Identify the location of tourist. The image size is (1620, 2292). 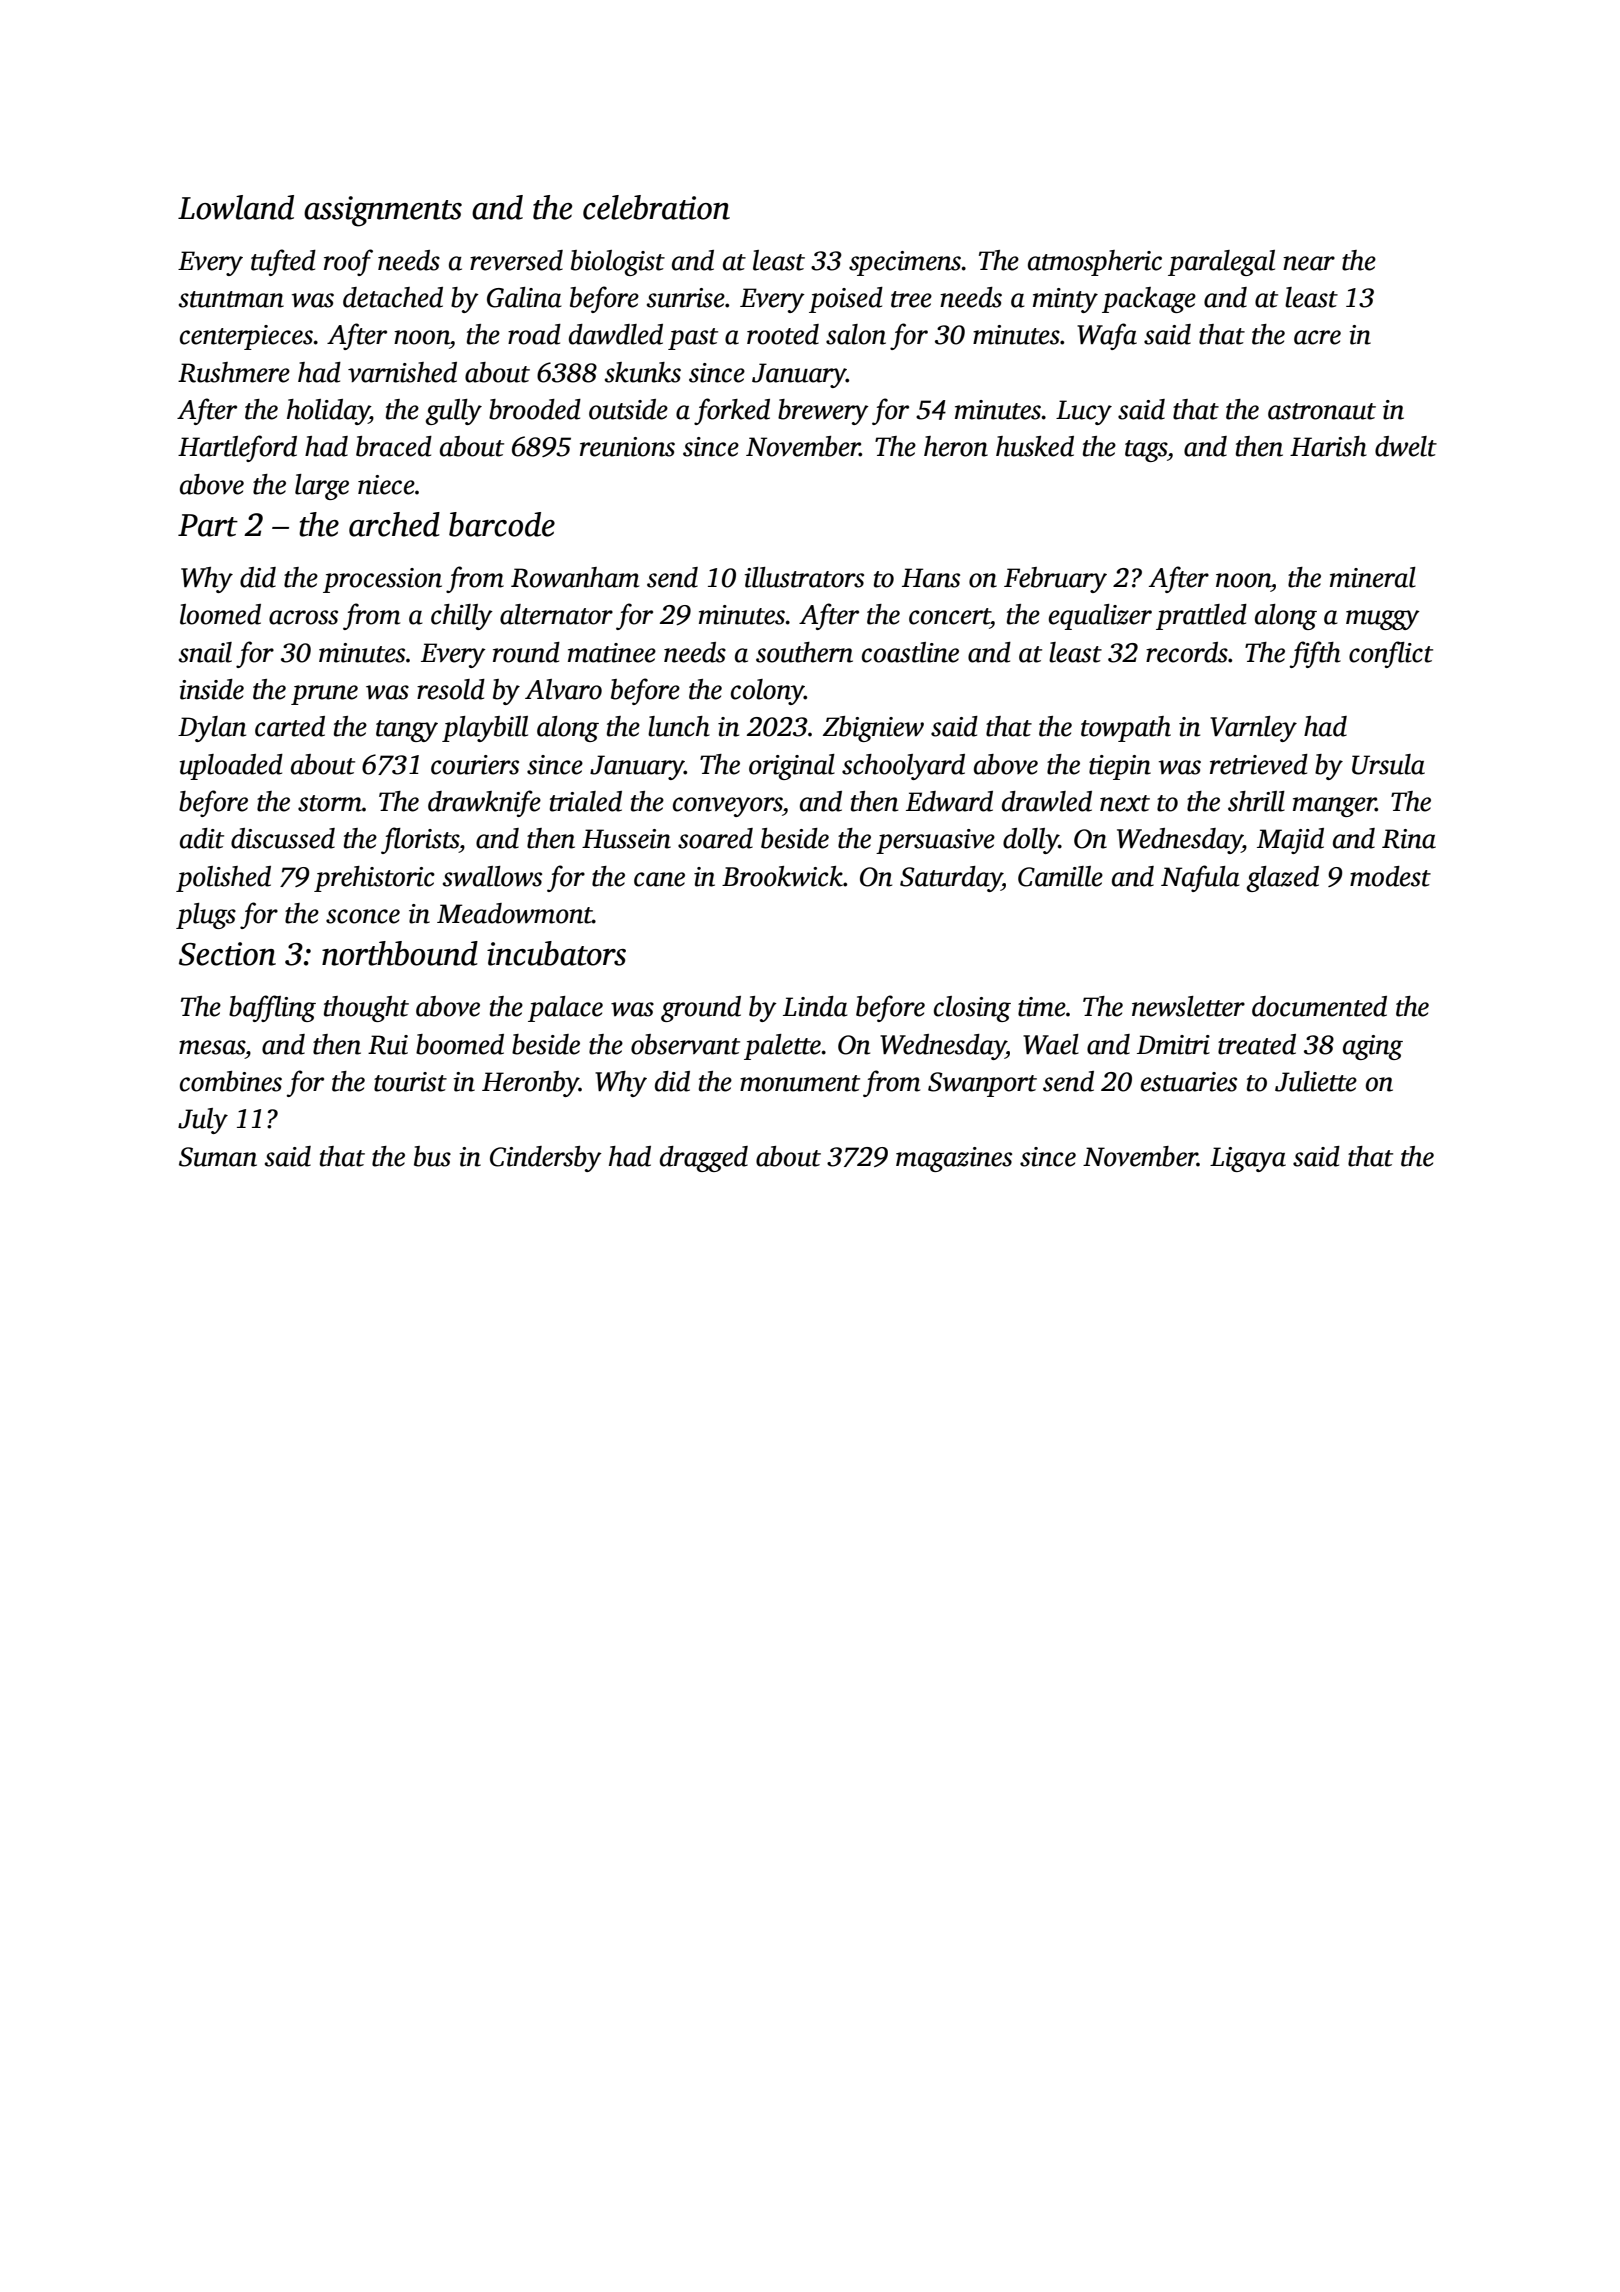
(410, 1082).
